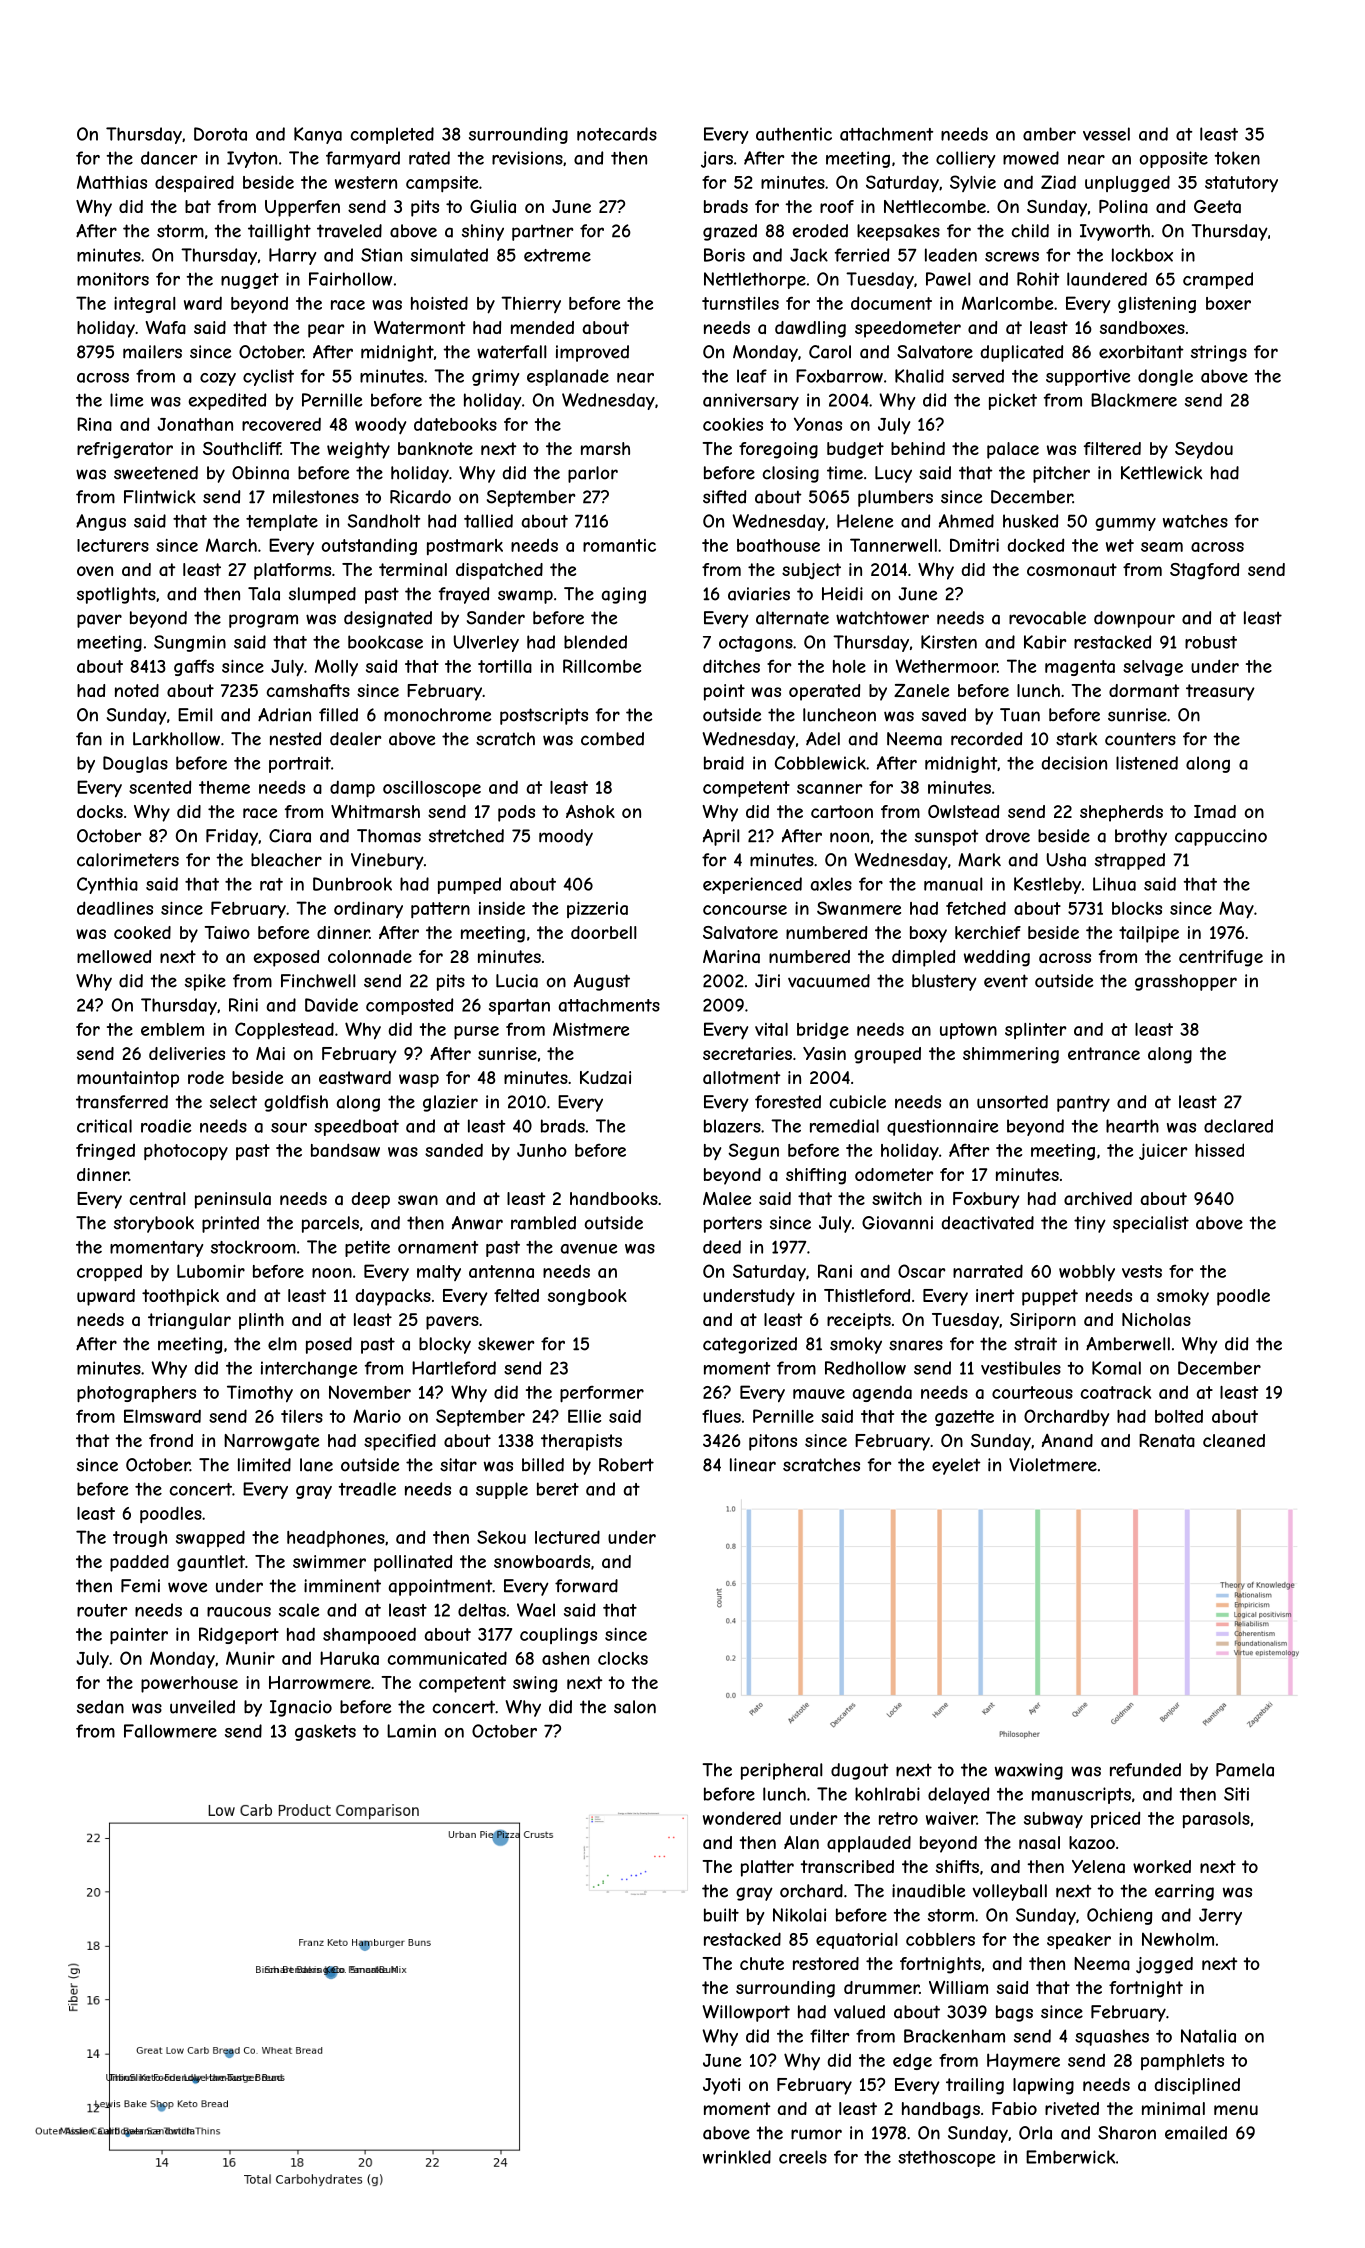 The image size is (1365, 2248). Describe the element at coordinates (1114, 884) in the page. I see `Lihua` at that location.
